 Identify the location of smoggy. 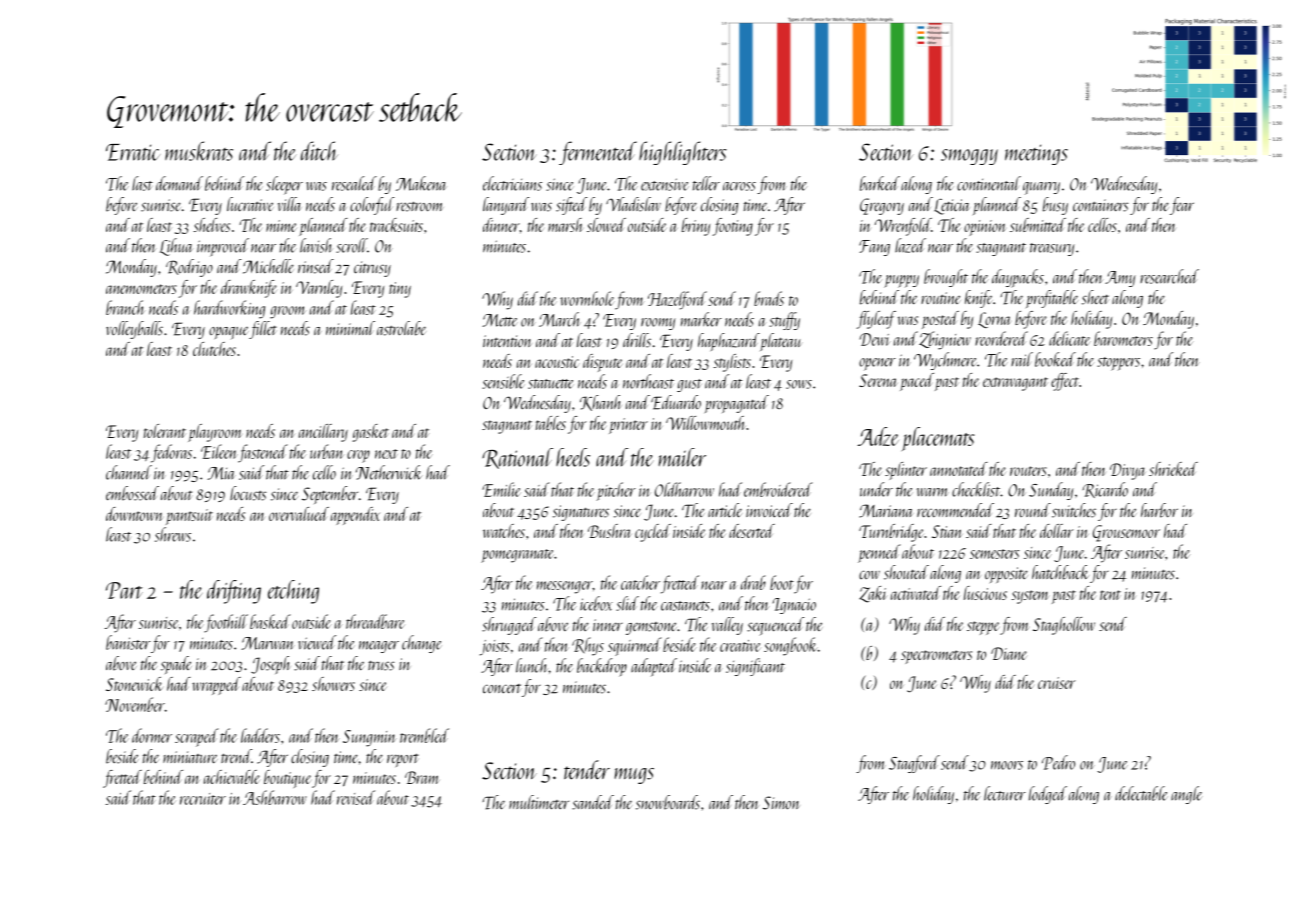
(969, 157).
